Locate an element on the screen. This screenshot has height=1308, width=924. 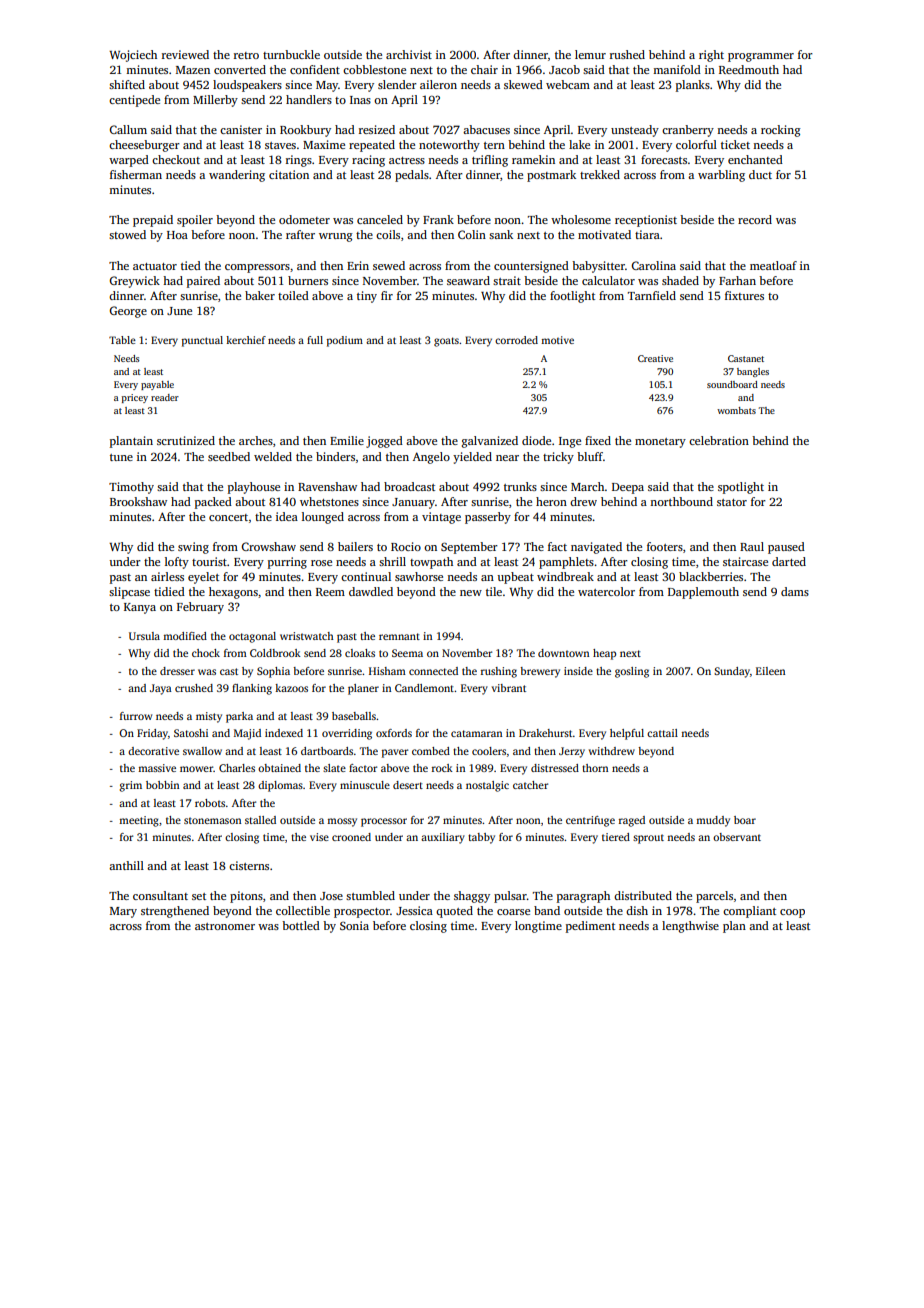
cranberry is located at coordinates (688, 131).
